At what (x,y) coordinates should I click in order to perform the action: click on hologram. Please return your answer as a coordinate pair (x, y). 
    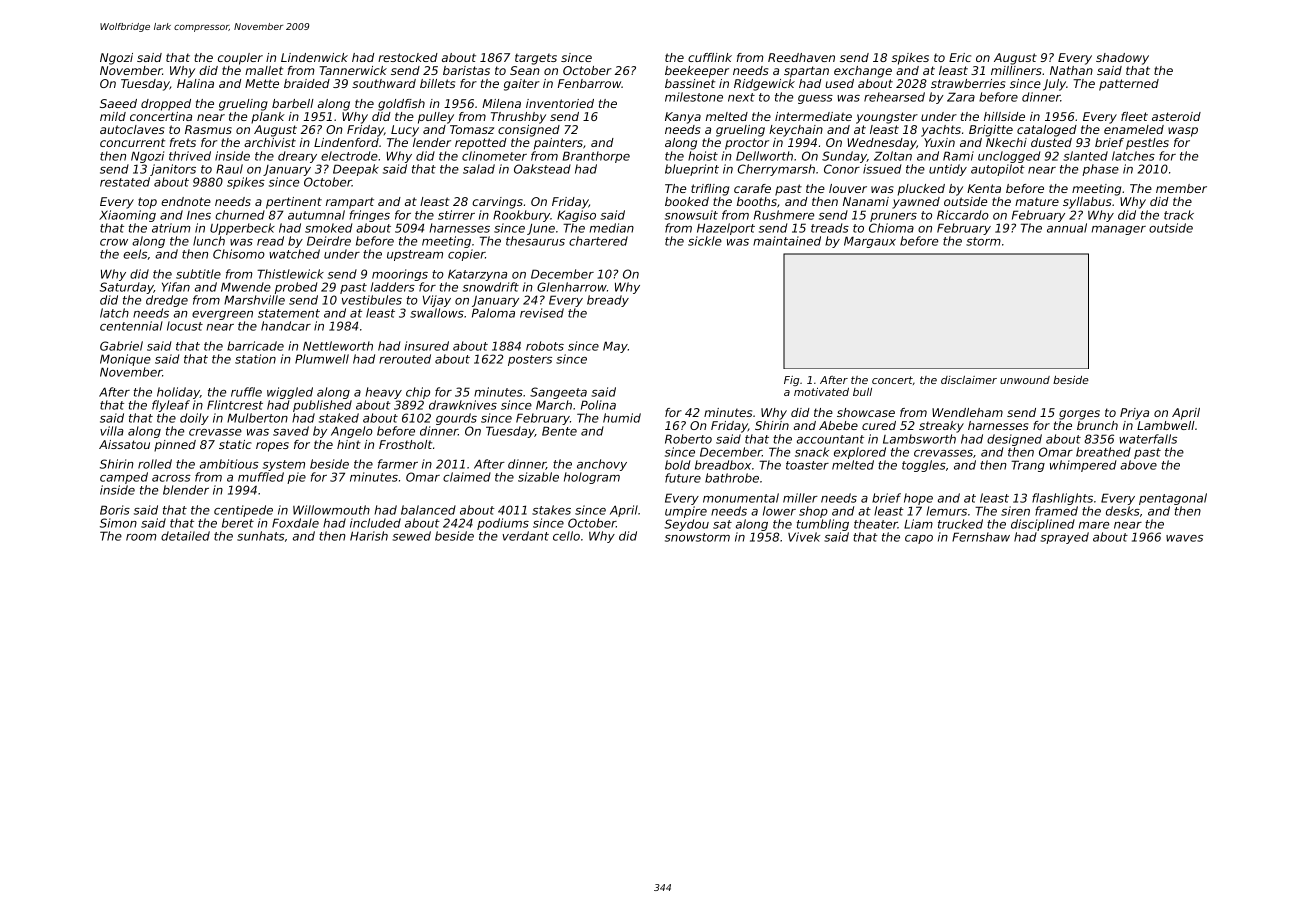
    Looking at the image, I should click on (592, 478).
